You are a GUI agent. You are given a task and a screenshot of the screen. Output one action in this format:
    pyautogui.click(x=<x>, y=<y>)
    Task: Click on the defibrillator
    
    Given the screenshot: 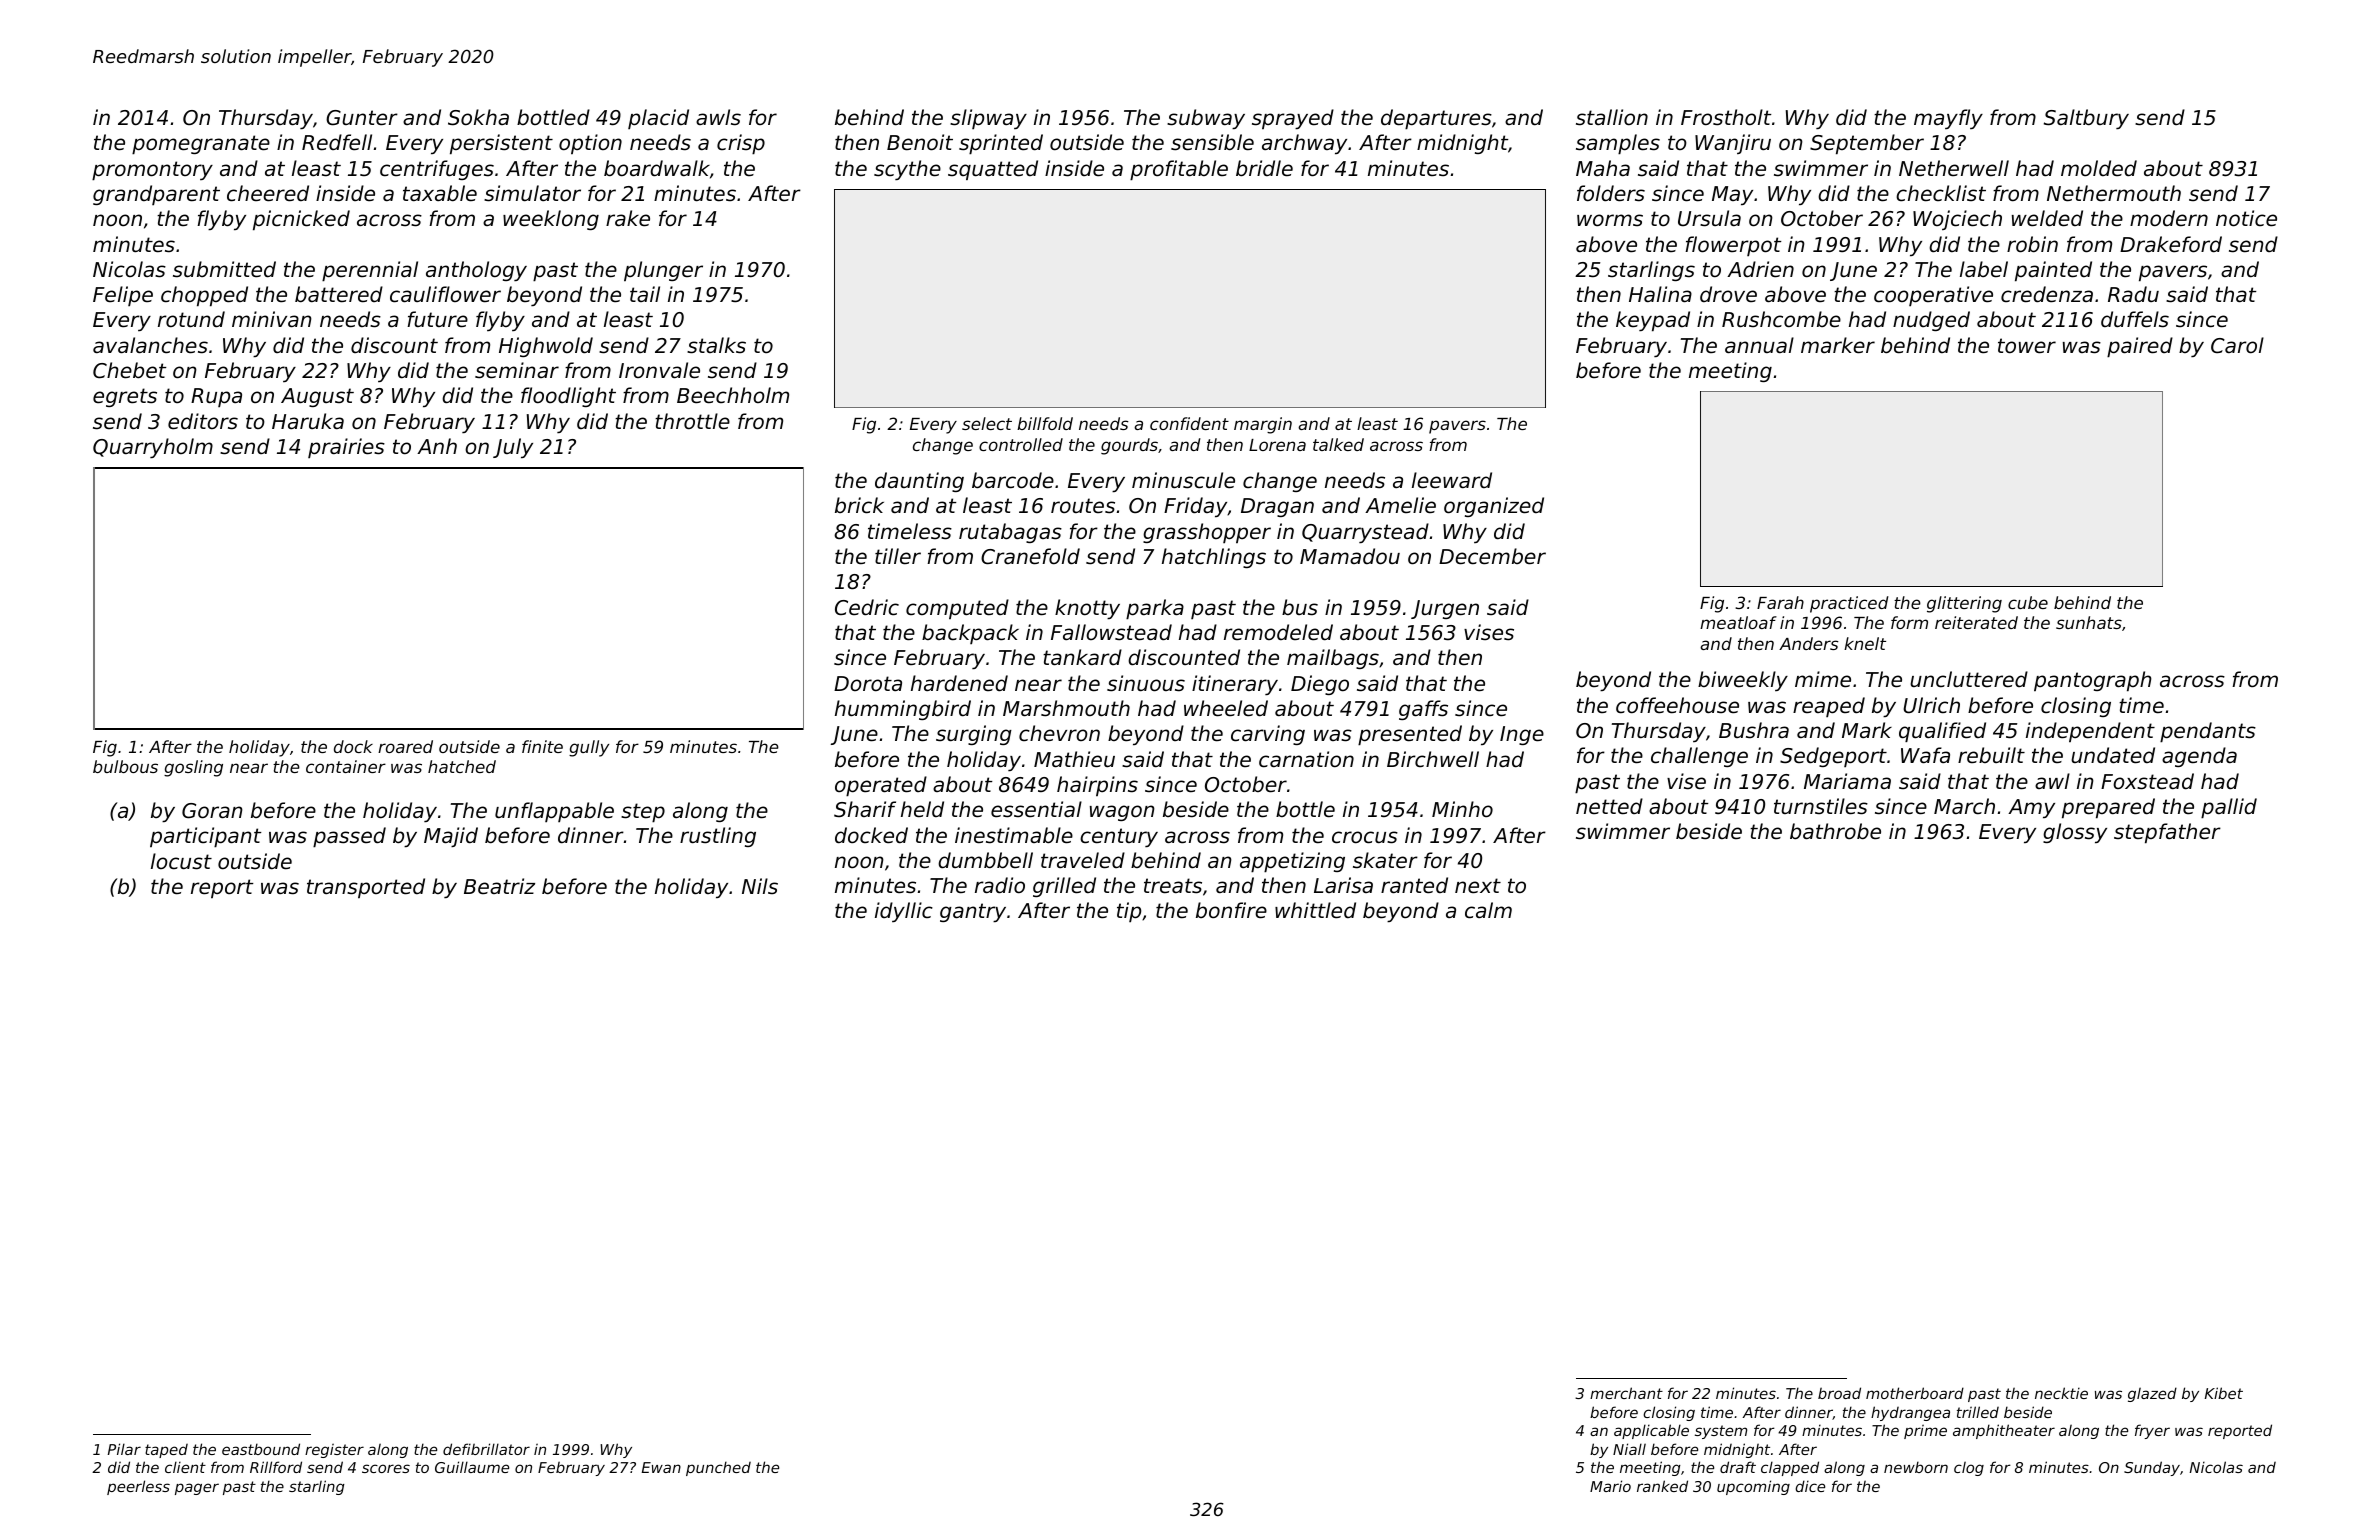 What is the action you would take?
    pyautogui.click(x=486, y=1449)
